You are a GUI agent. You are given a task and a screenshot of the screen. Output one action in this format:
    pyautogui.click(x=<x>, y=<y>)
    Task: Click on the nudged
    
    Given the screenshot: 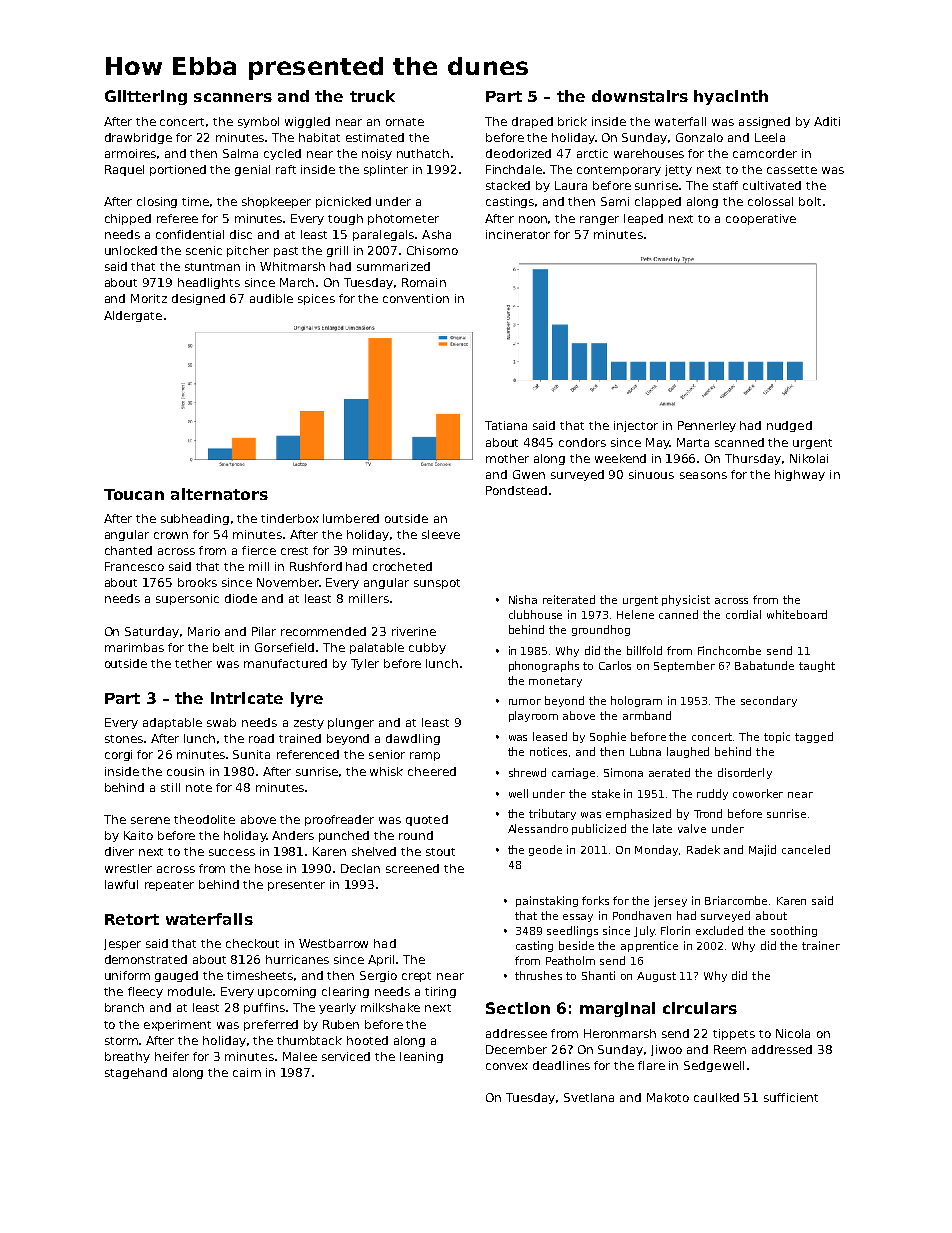 What is the action you would take?
    pyautogui.click(x=789, y=426)
